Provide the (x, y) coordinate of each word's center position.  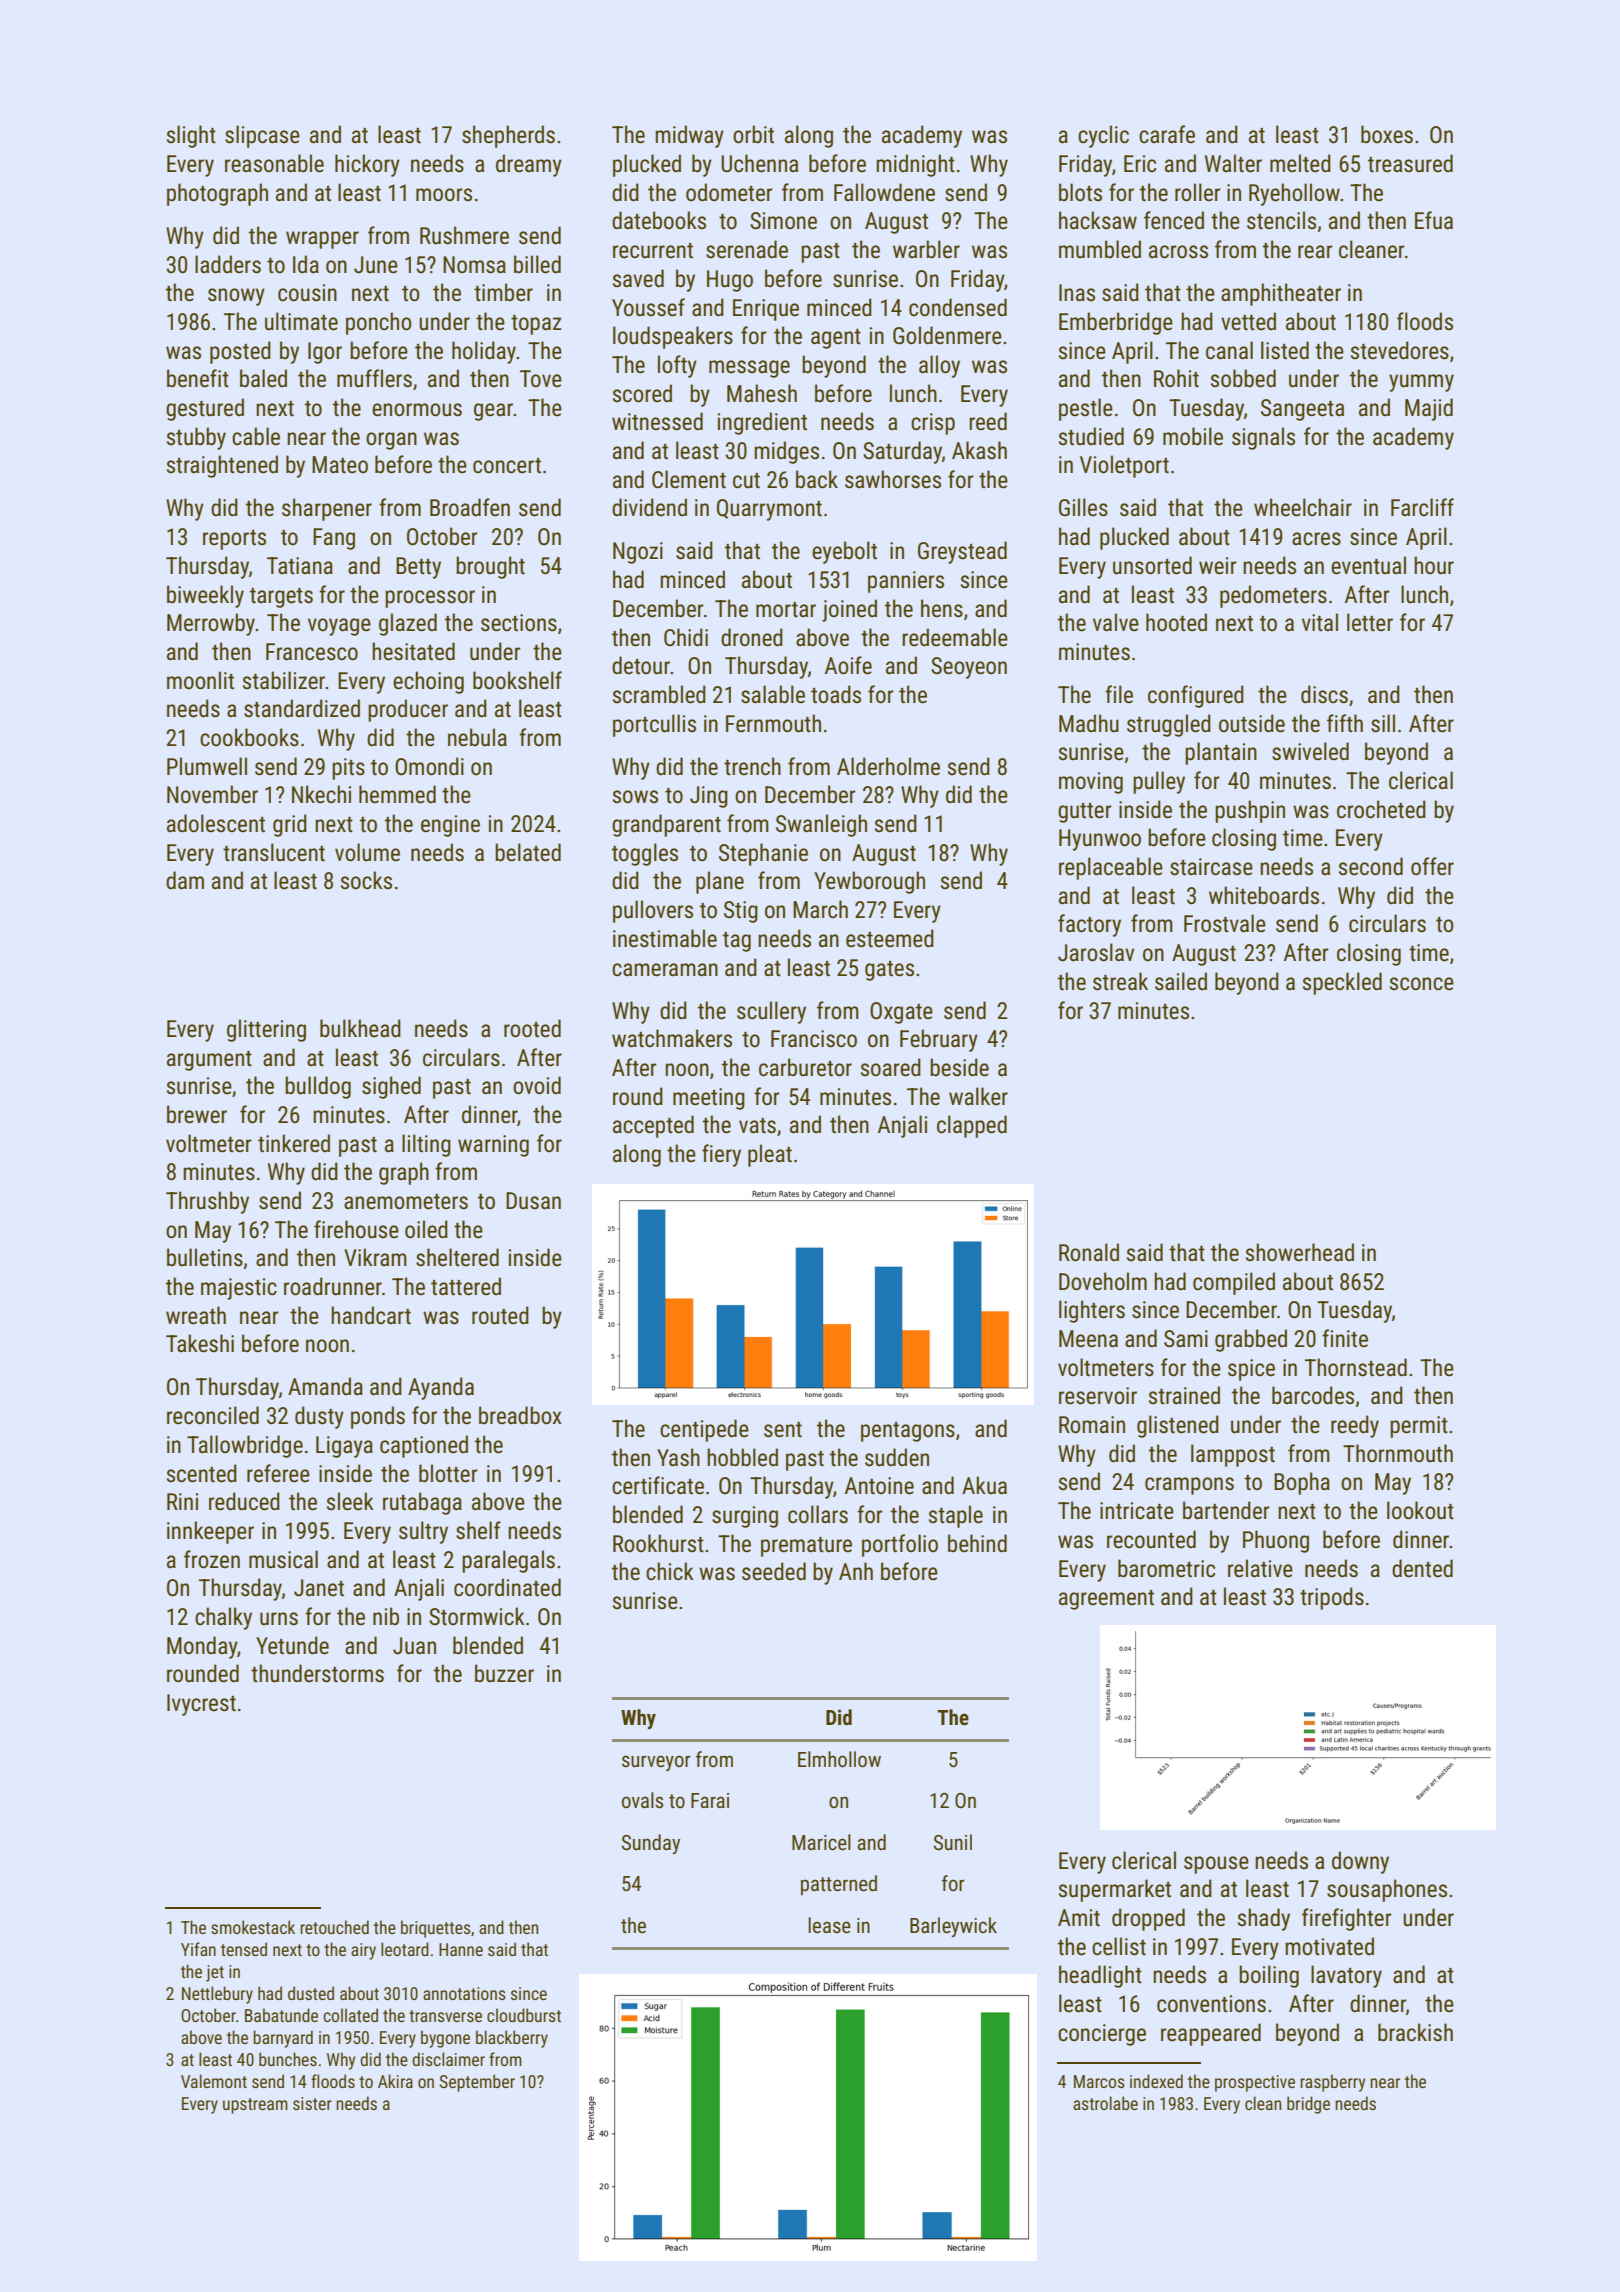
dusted (311, 1993)
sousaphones (1387, 1890)
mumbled (1100, 249)
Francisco (814, 1039)
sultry (423, 1532)
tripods (1332, 1598)
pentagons (908, 1432)
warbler (926, 249)
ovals (642, 1800)
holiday (484, 352)
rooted (532, 1028)
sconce (1422, 984)
